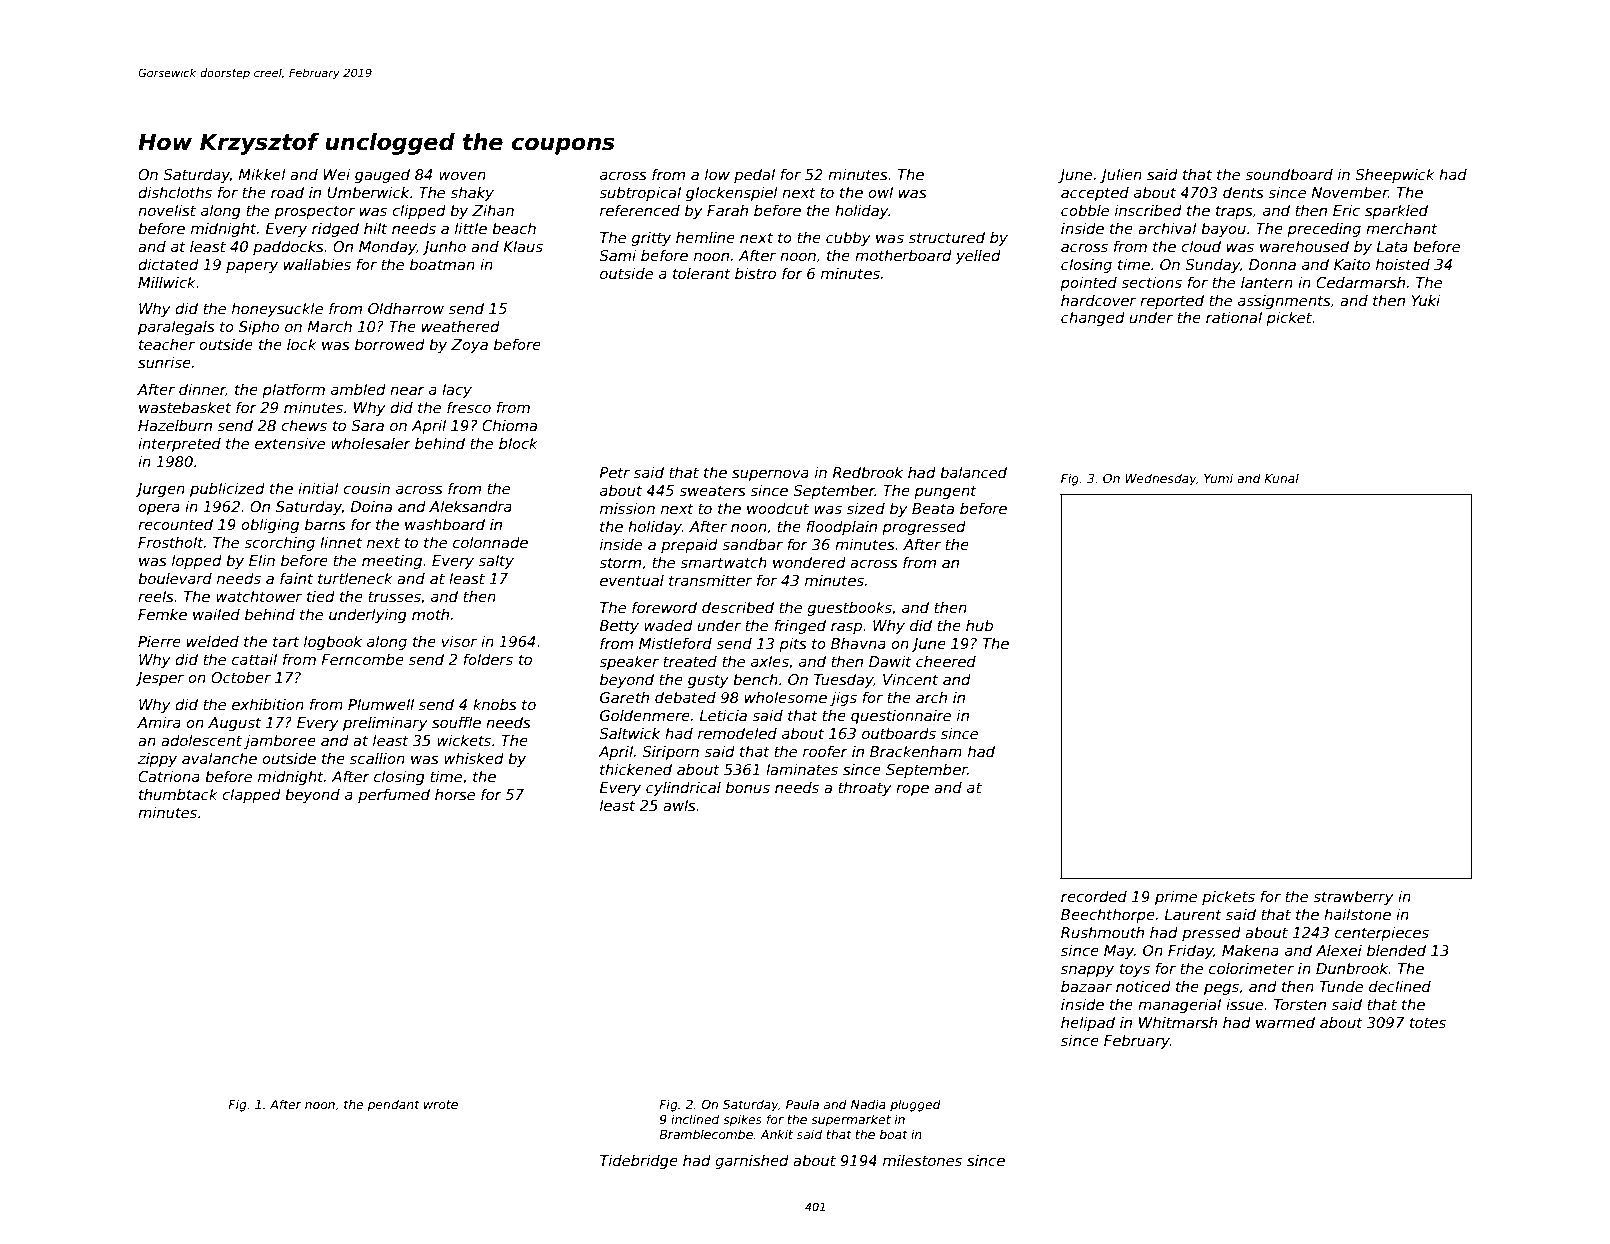  Describe the element at coordinates (1193, 914) in the page. I see `Laurent` at that location.
